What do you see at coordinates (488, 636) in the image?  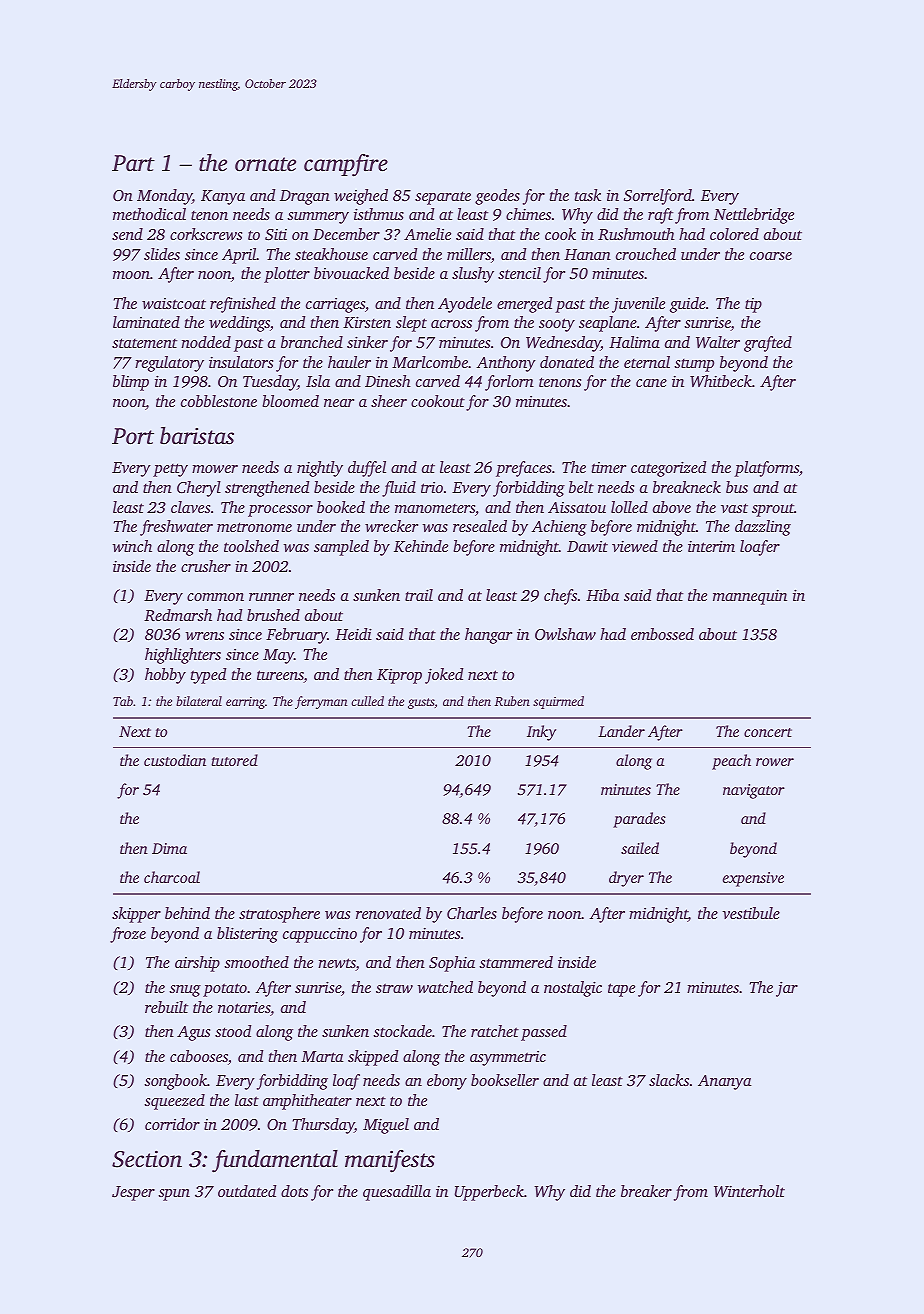 I see `hangar` at bounding box center [488, 636].
